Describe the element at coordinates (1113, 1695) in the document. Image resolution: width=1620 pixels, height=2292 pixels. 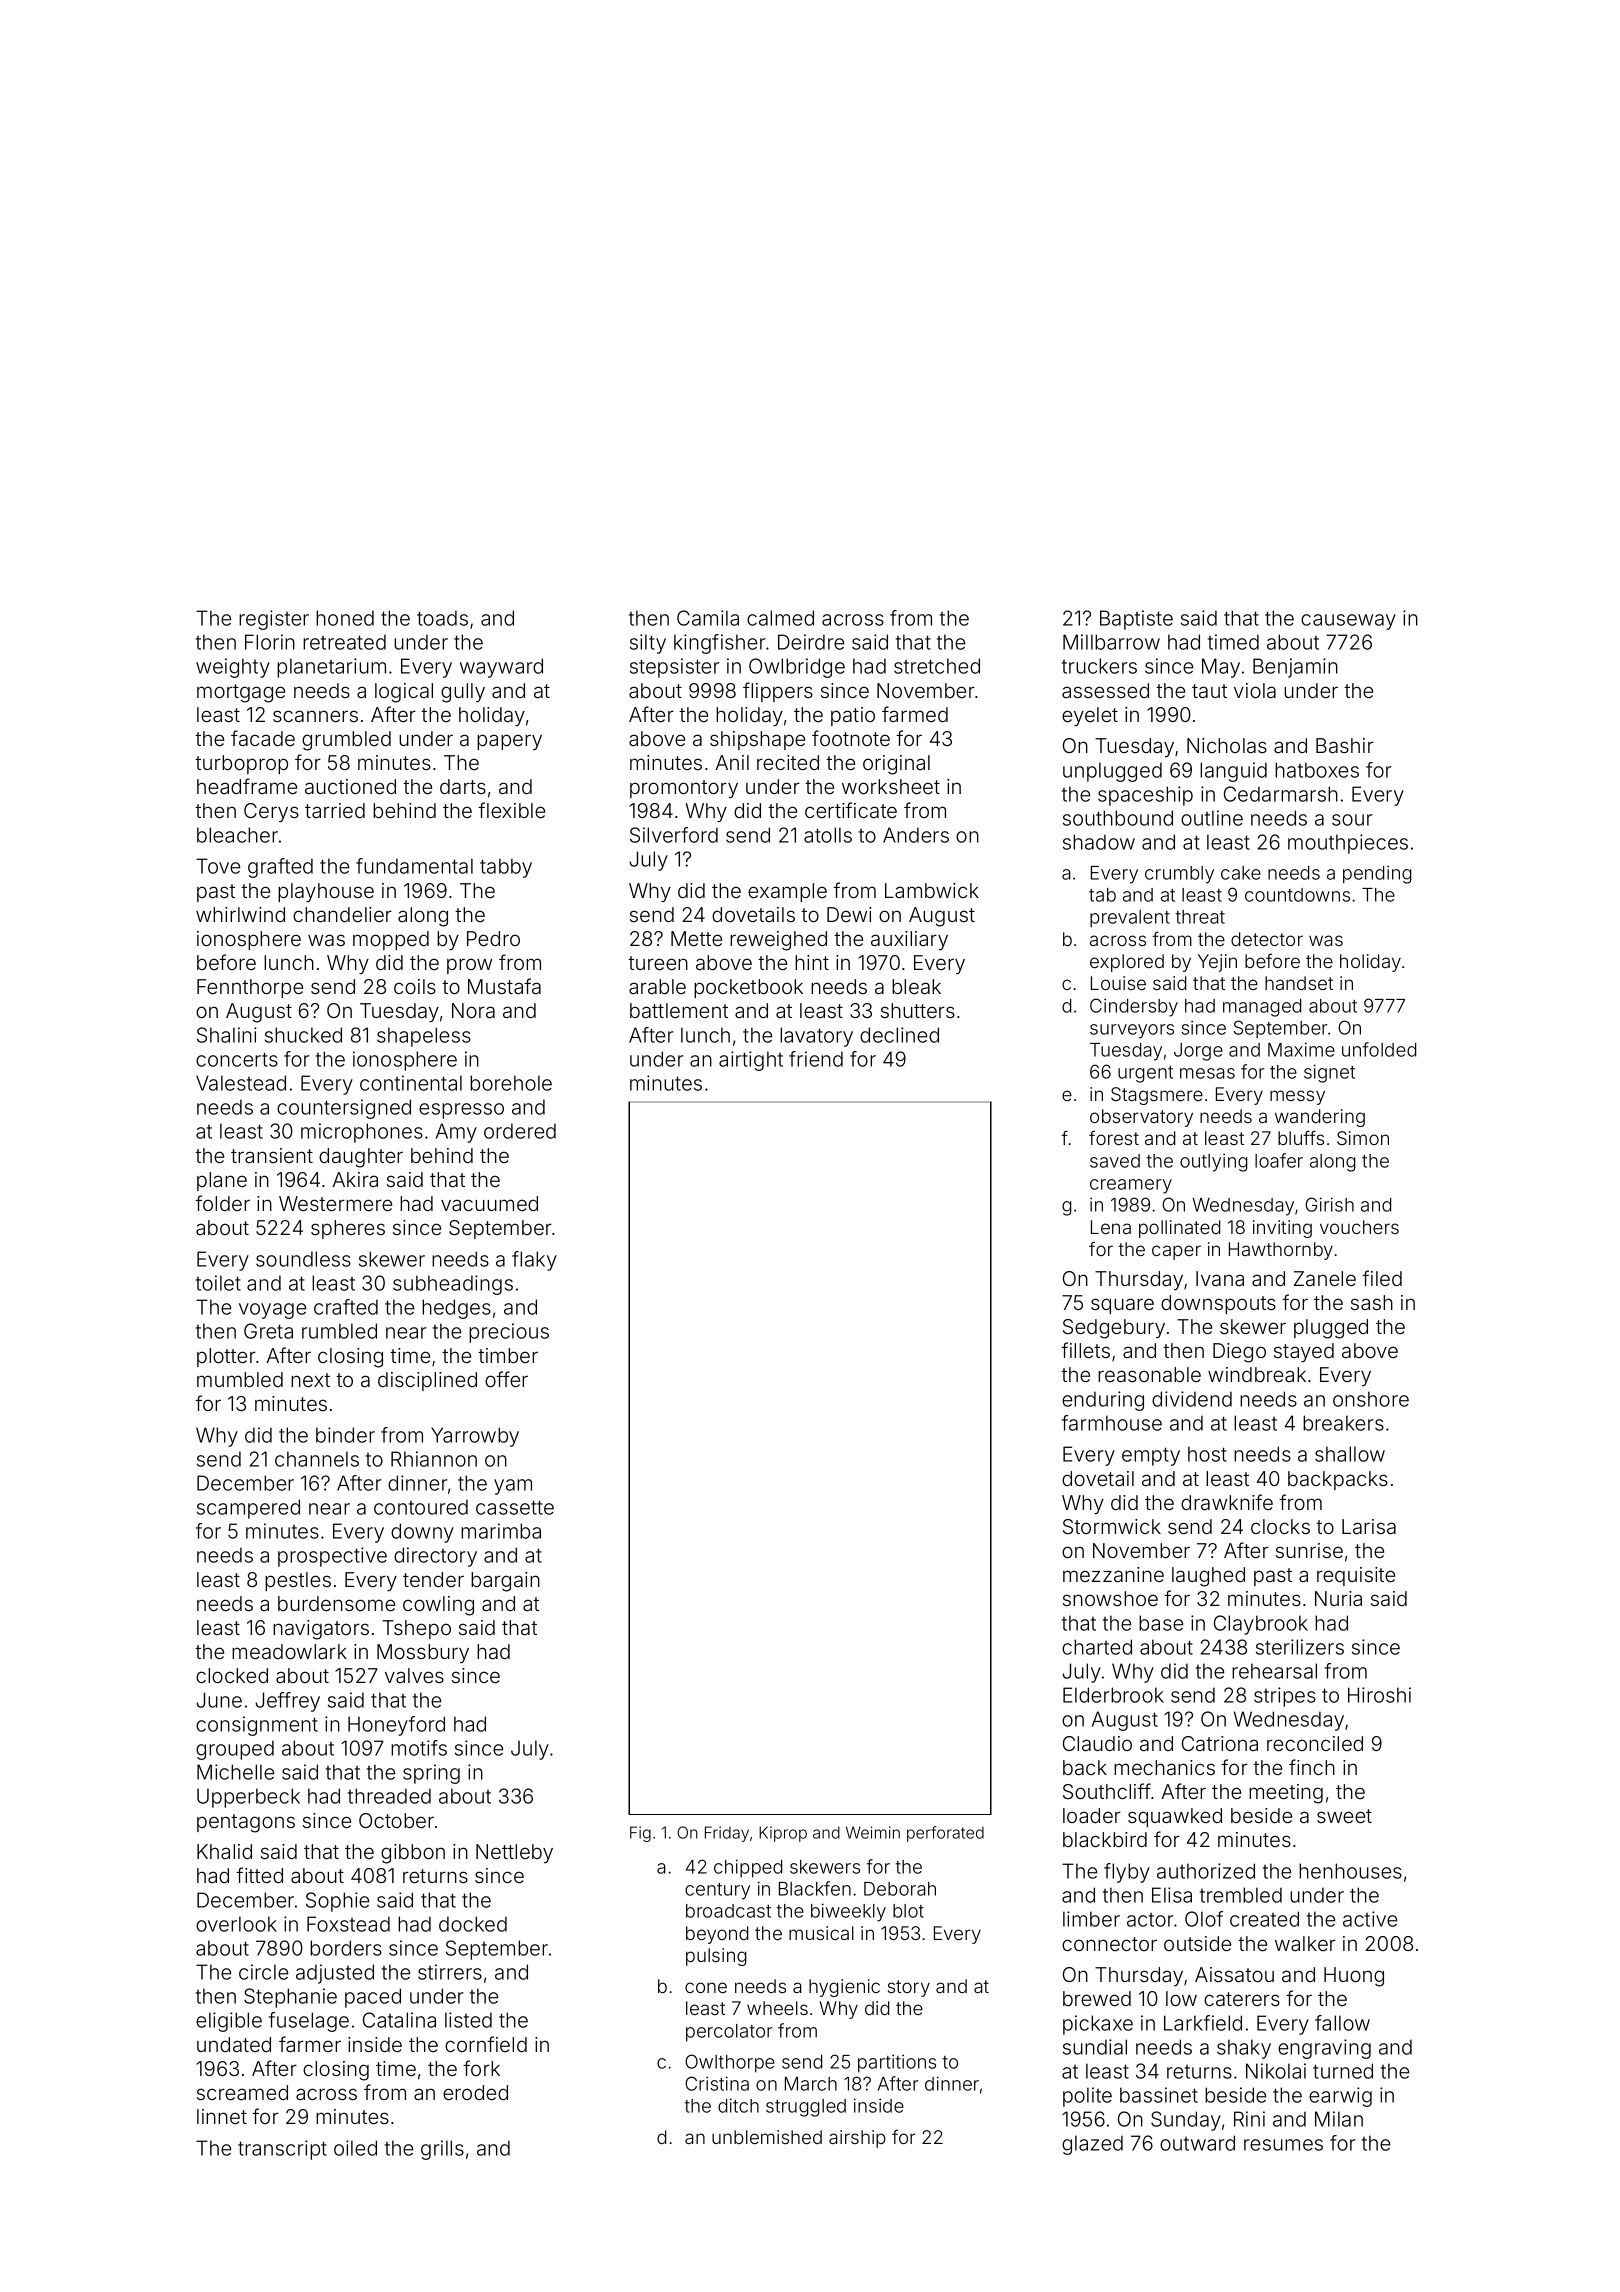
I see `Elderbrook` at that location.
